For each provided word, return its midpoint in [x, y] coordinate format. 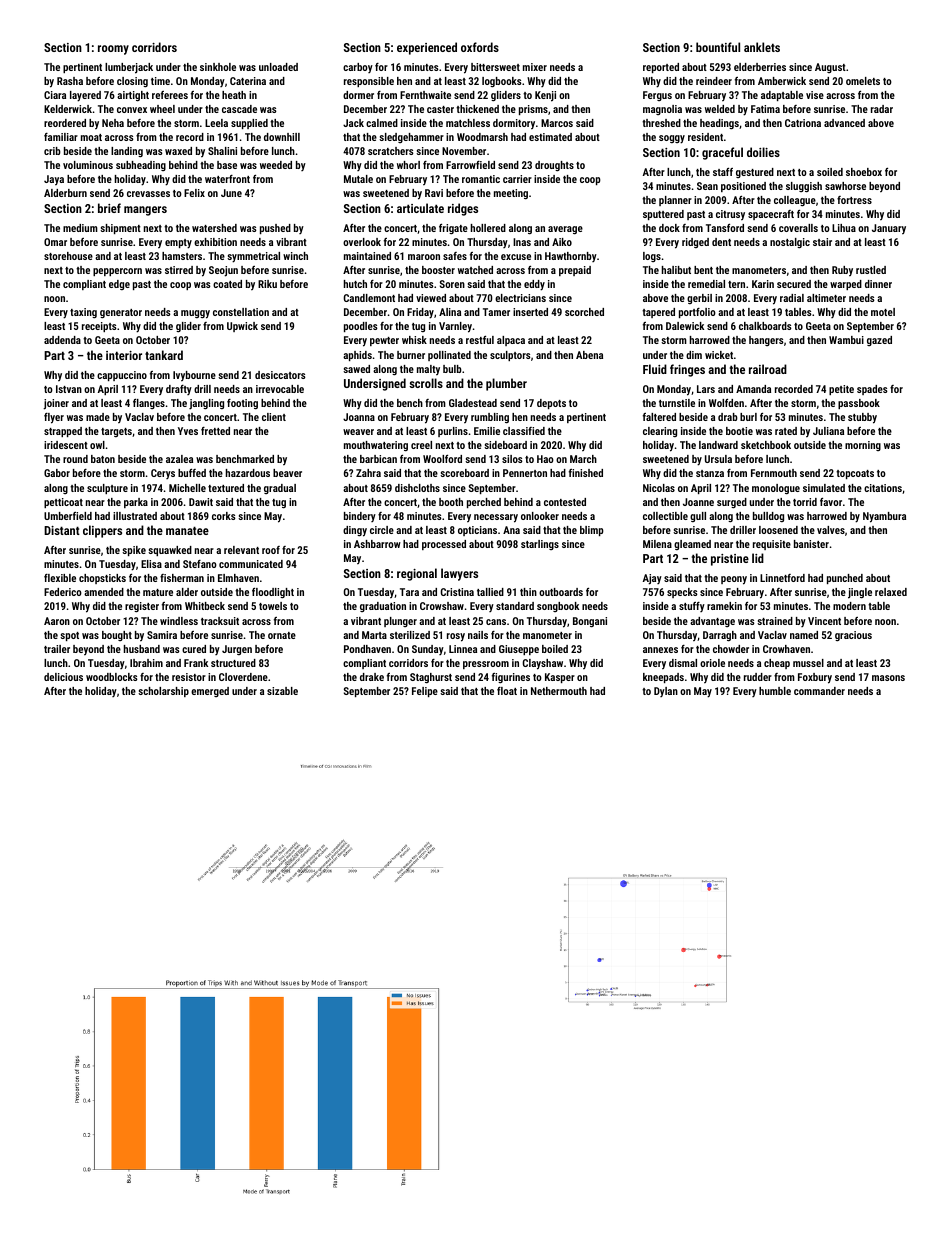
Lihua [844, 228]
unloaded [278, 67]
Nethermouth [559, 691]
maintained [367, 256]
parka [136, 503]
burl [748, 417]
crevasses [148, 194]
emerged [210, 692]
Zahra [368, 473]
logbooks [502, 82]
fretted [215, 431]
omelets [863, 81]
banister [811, 544]
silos [512, 459]
